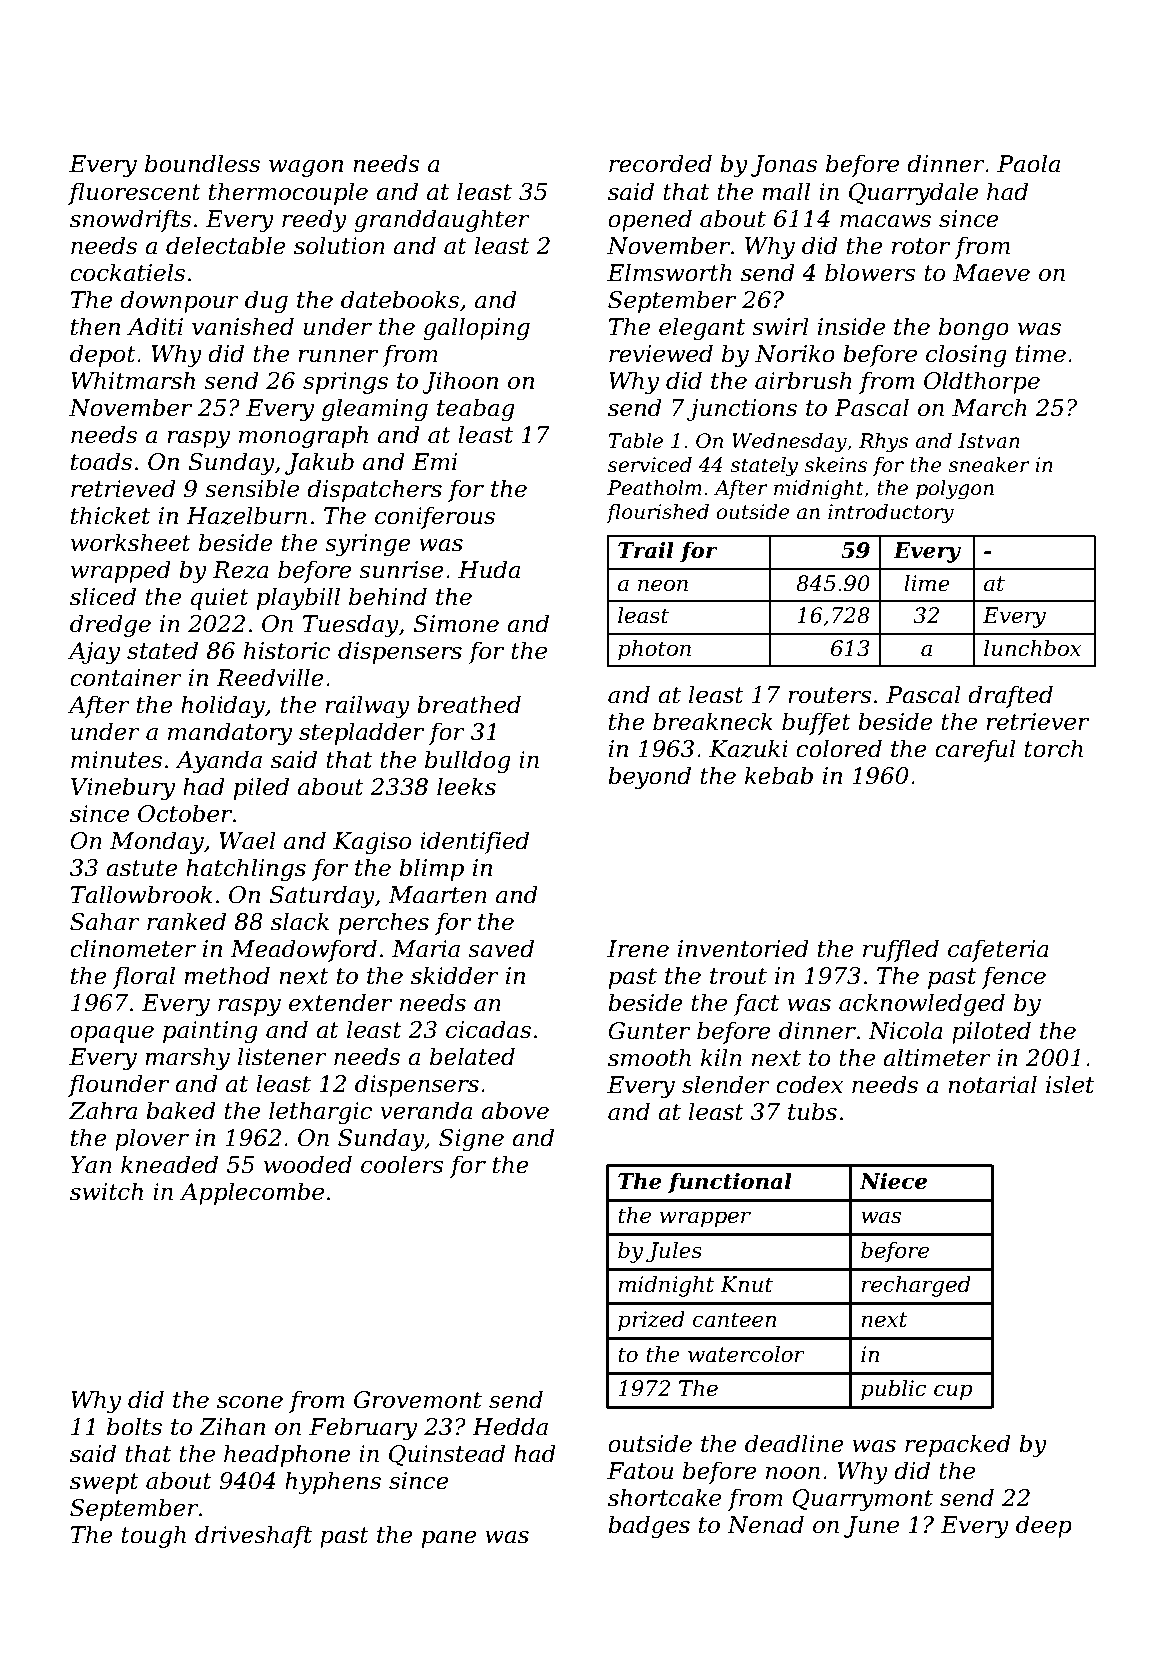 The height and width of the page is (1654, 1165). What do you see at coordinates (169, 1164) in the page?
I see `kneaded` at bounding box center [169, 1164].
